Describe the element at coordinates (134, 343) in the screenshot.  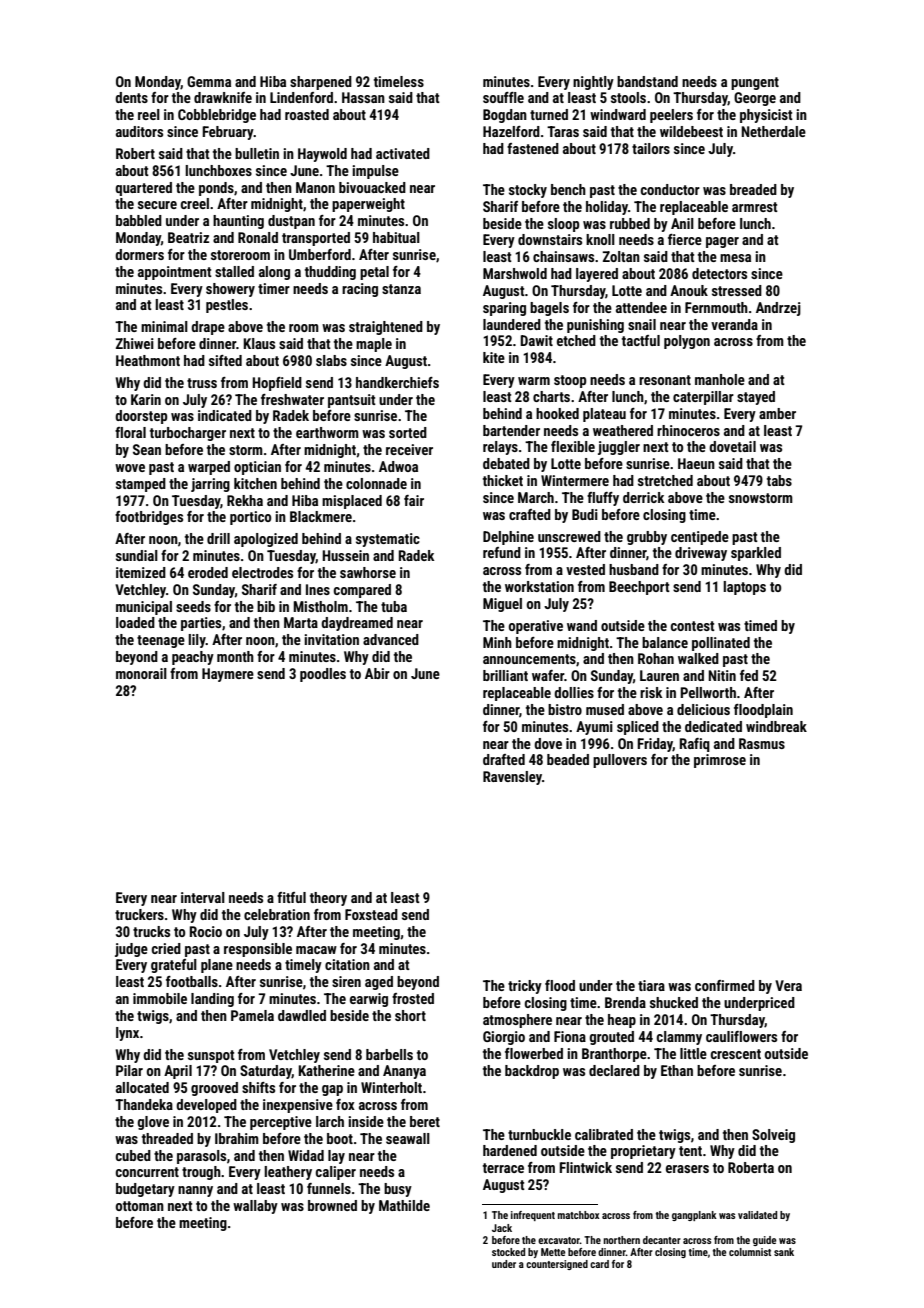
I see `Zhiwei` at that location.
